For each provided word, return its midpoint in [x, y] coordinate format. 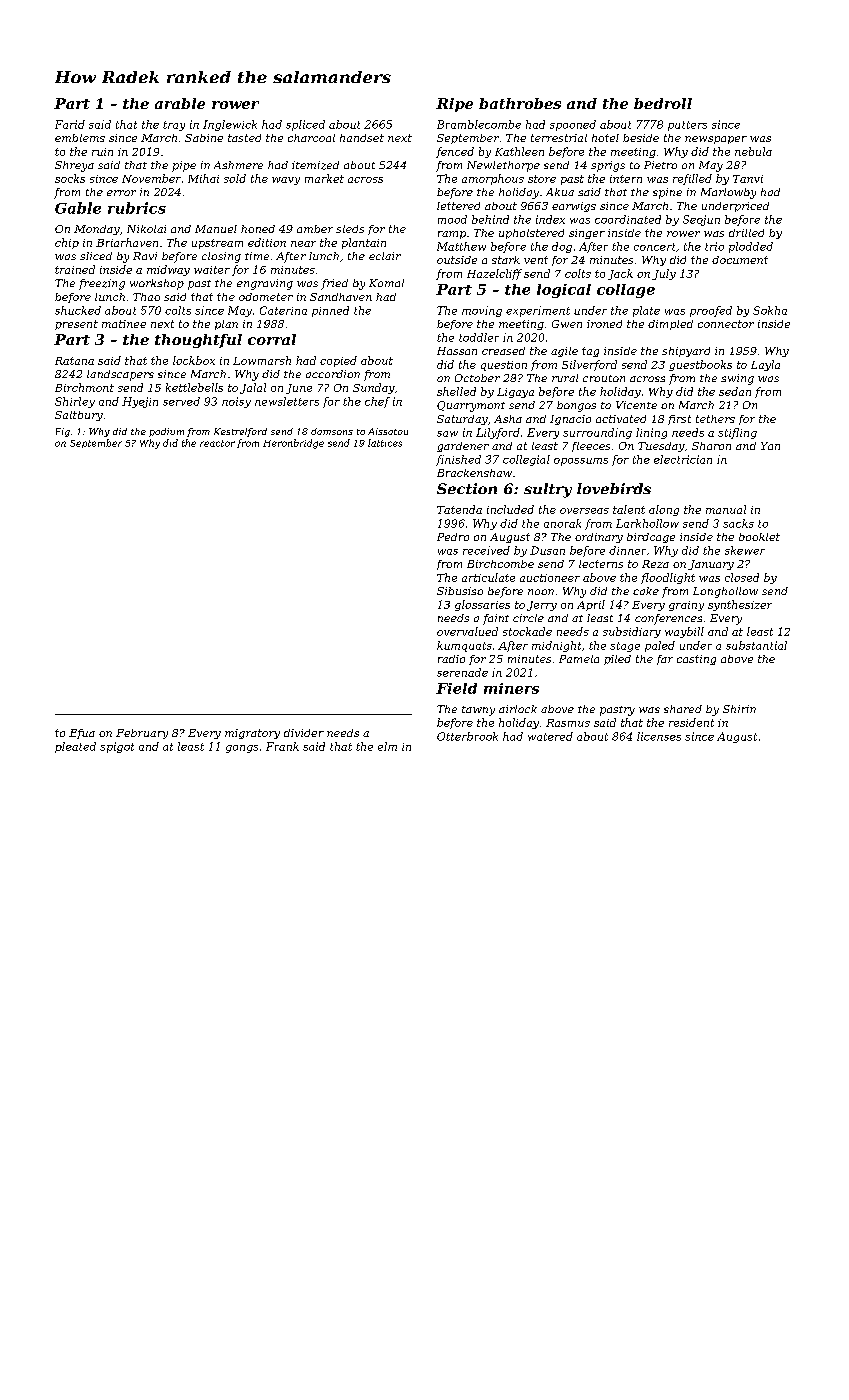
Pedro [453, 537]
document [740, 260]
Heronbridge [293, 444]
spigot [117, 747]
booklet [759, 537]
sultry [548, 490]
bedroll [663, 103]
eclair [385, 256]
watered [550, 736]
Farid [70, 124]
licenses [659, 736]
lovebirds [614, 488]
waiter [212, 270]
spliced [305, 125]
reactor [217, 443]
